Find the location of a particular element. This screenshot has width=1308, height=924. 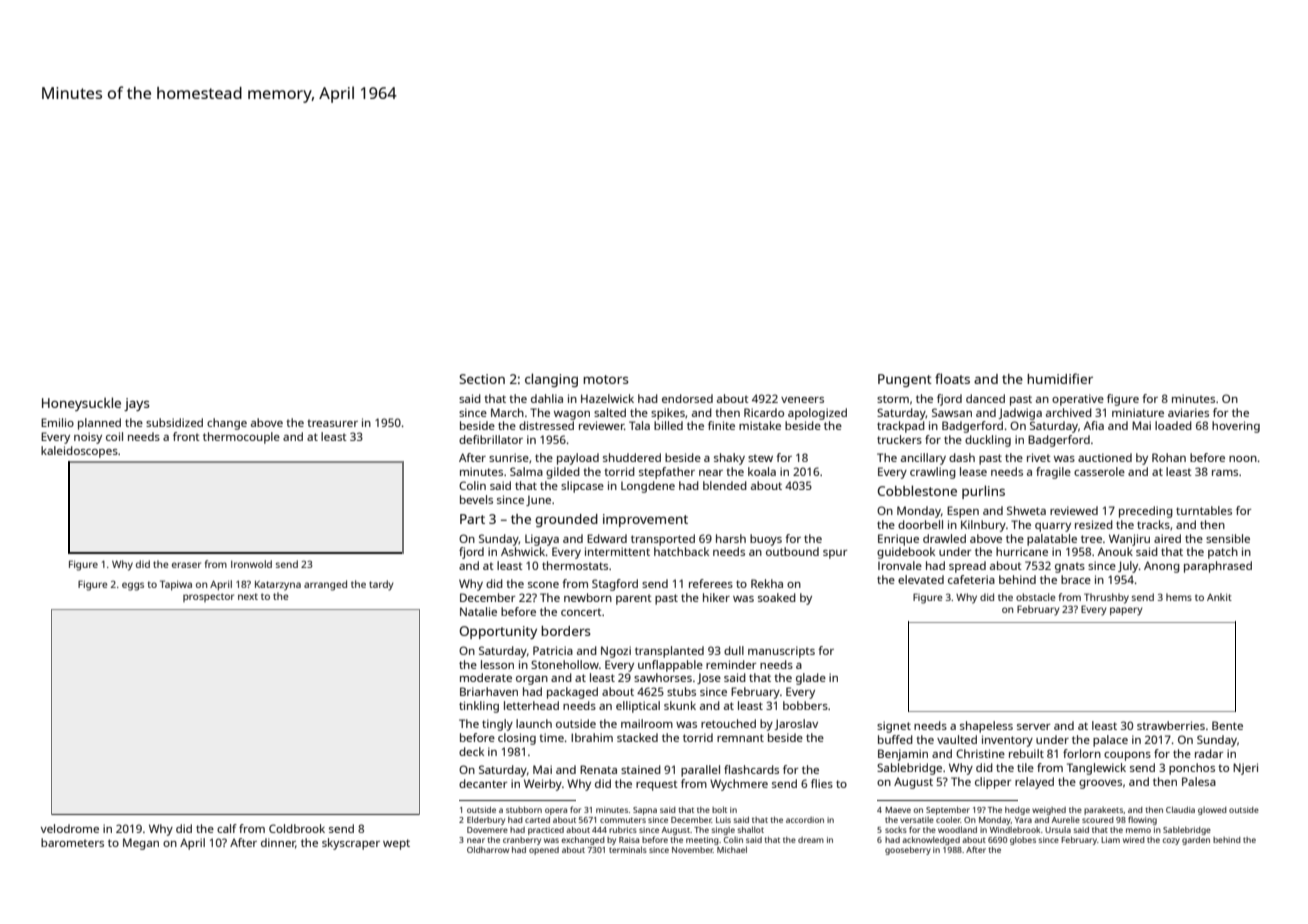

rams is located at coordinates (1225, 473).
